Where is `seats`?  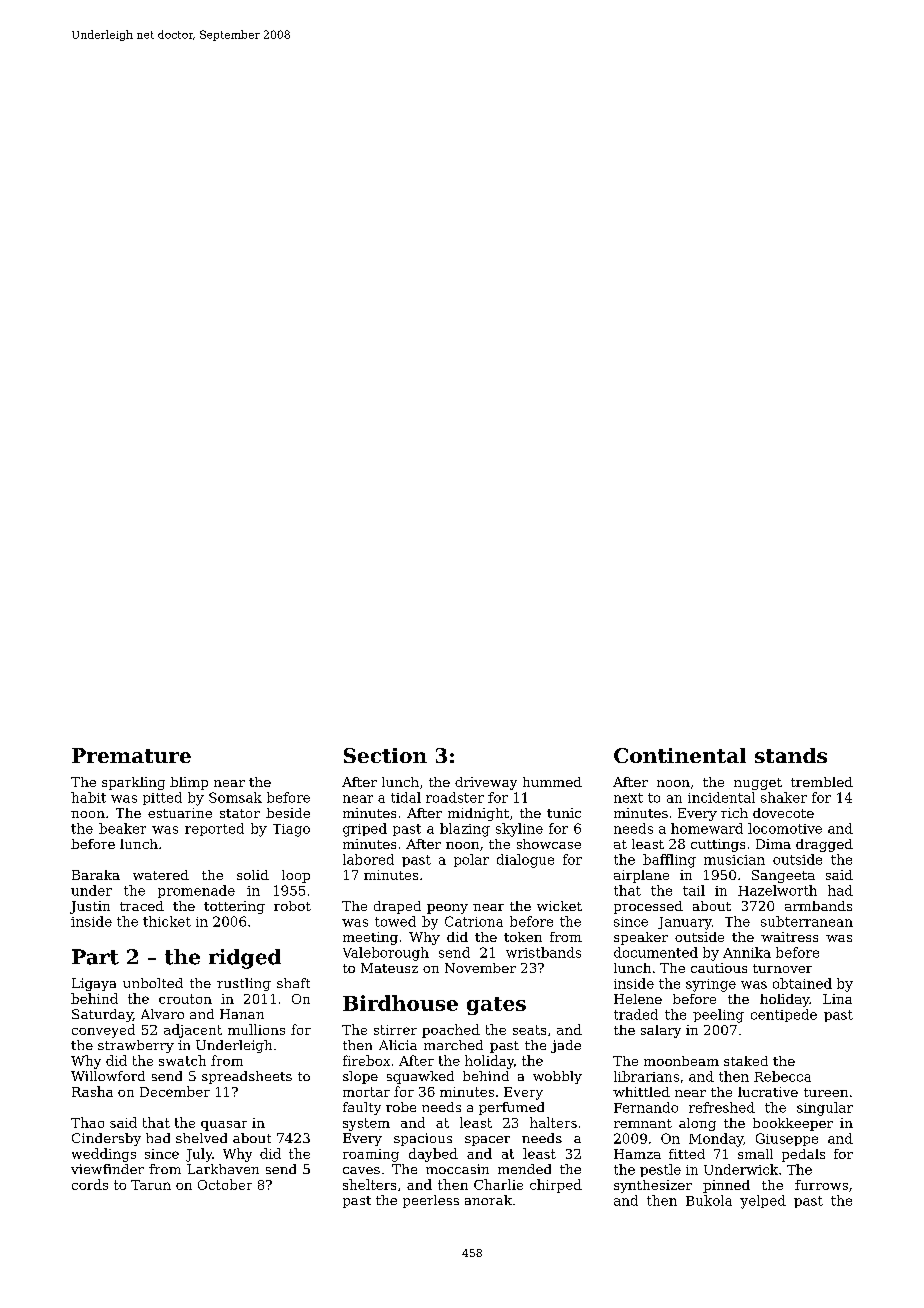 seats is located at coordinates (529, 1030).
